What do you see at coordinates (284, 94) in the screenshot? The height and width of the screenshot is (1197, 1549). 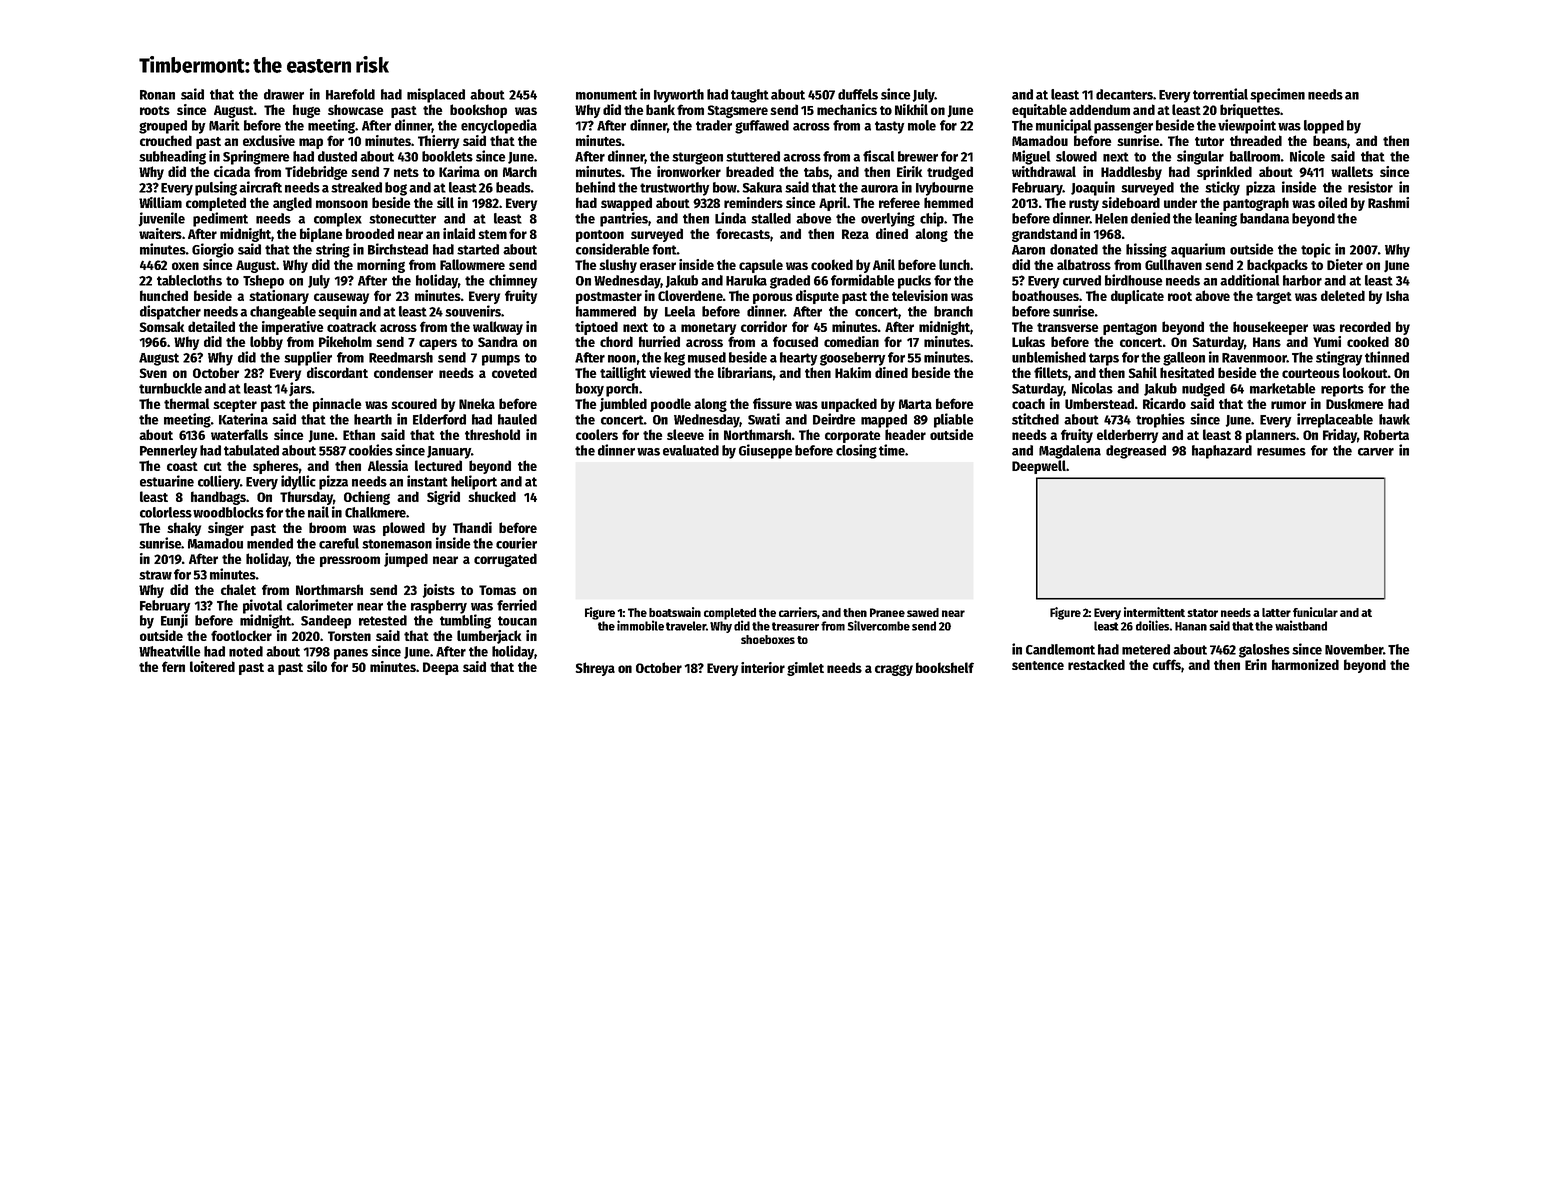 I see `drawer` at bounding box center [284, 94].
